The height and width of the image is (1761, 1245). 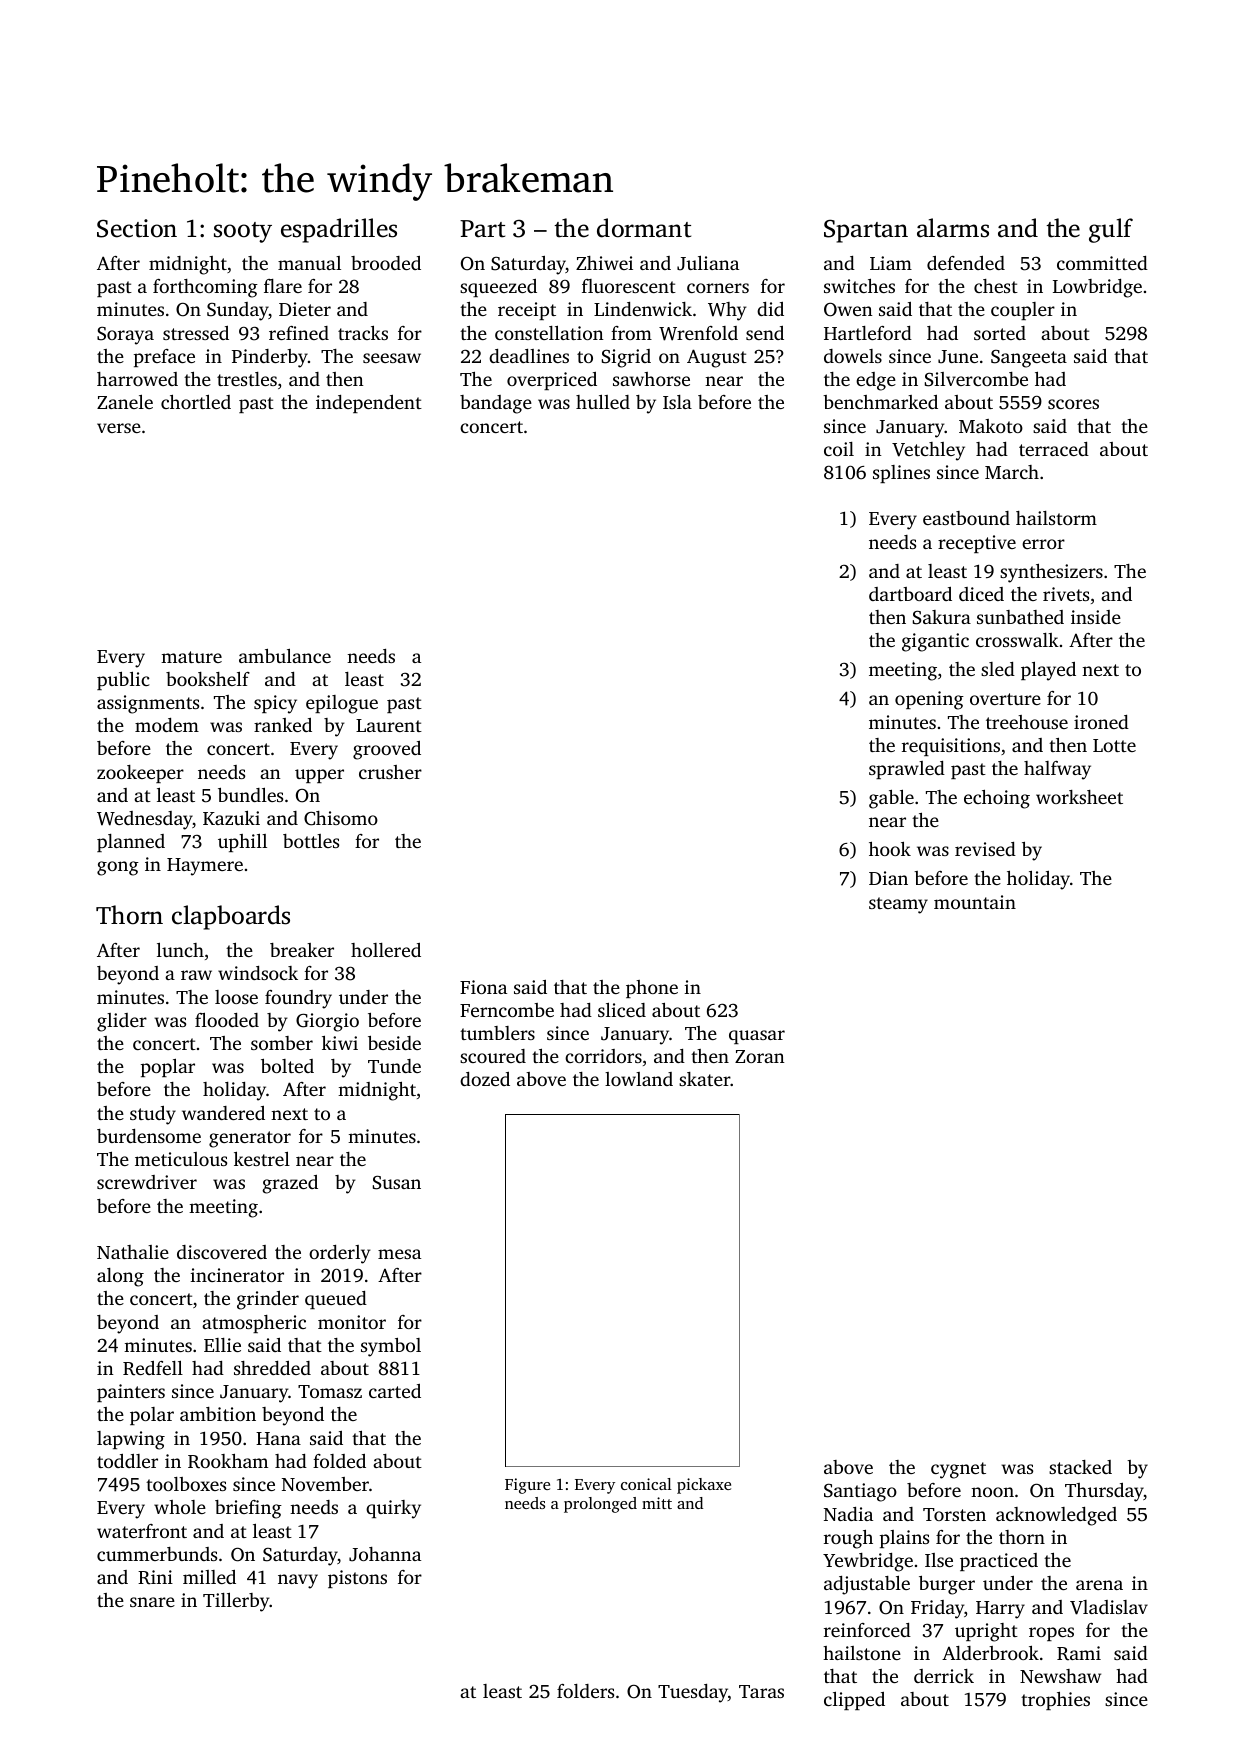 I want to click on study, so click(x=153, y=1115).
